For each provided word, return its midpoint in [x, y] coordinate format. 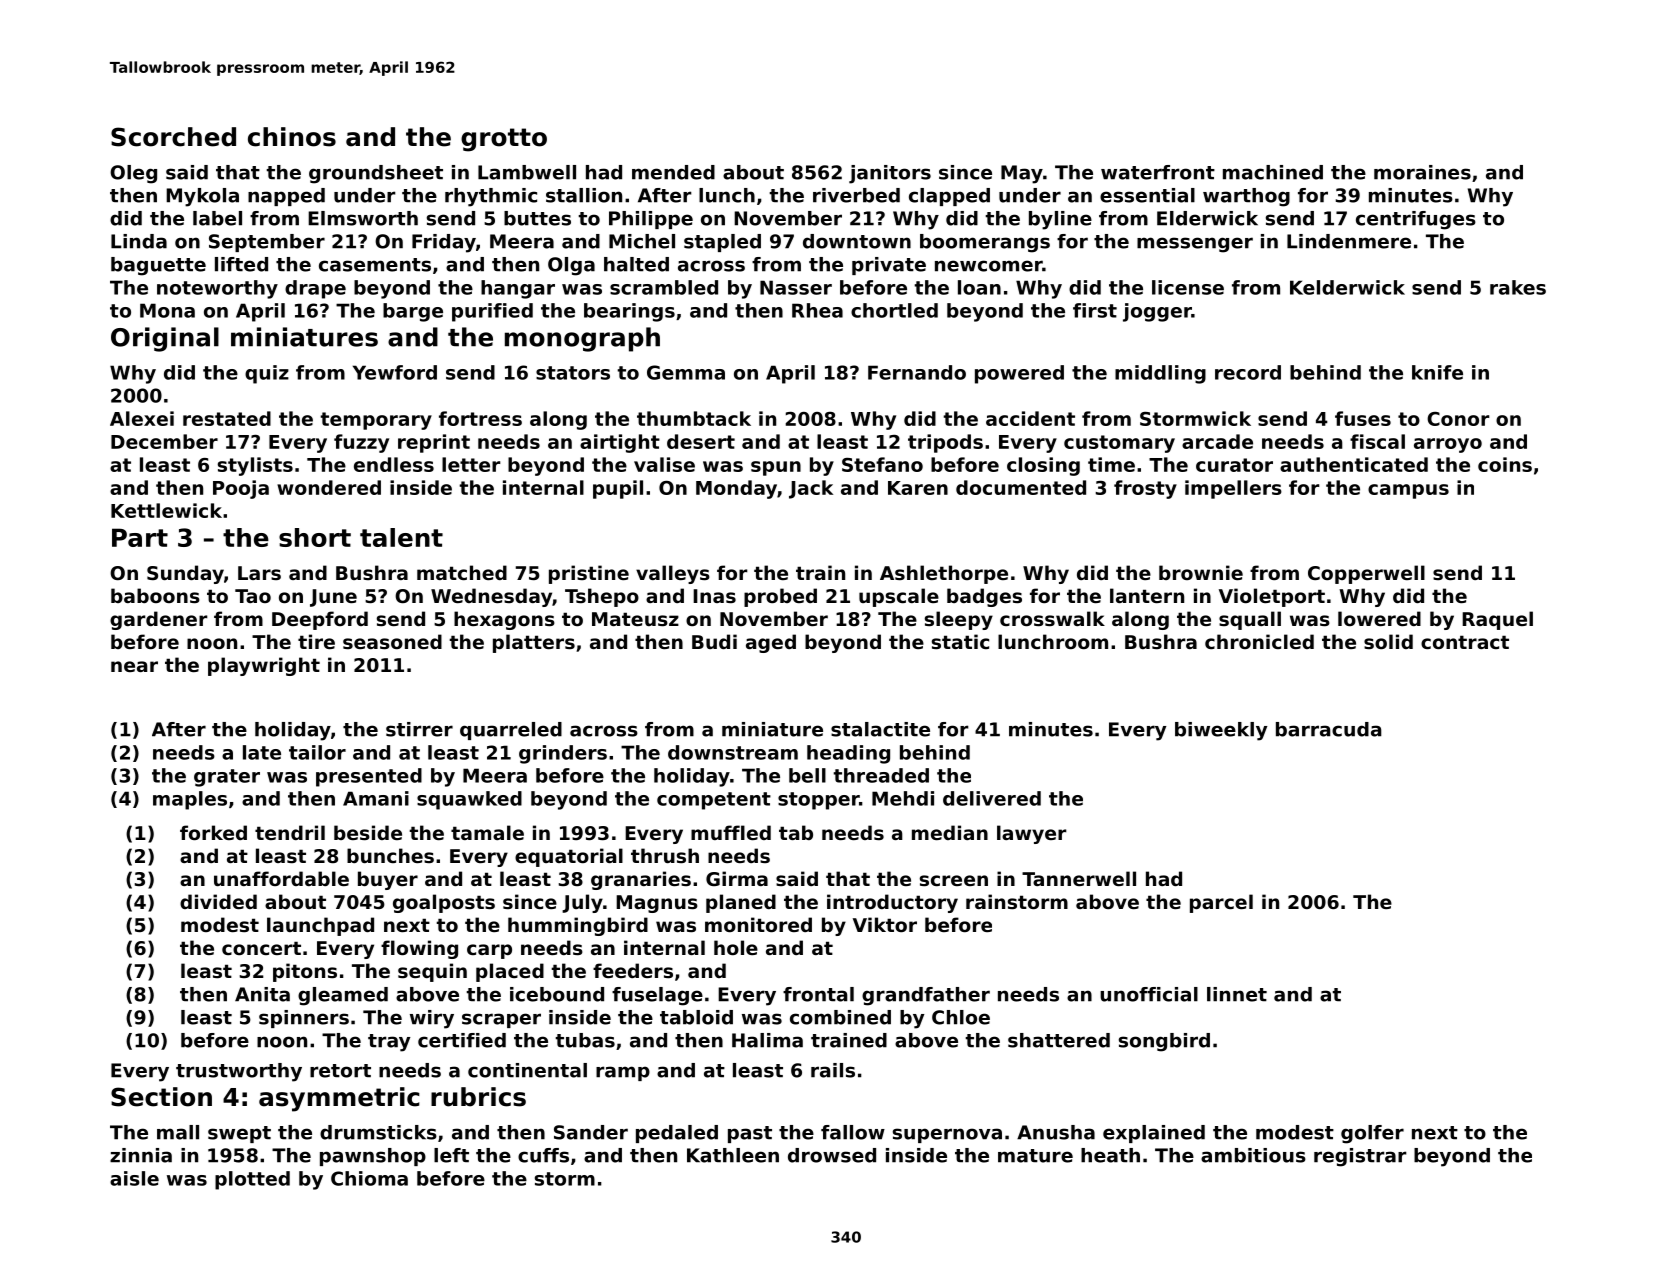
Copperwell [1366, 574]
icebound [557, 994]
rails [833, 1070]
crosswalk [1052, 619]
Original [165, 339]
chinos [292, 137]
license [1188, 287]
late [262, 752]
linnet [1237, 994]
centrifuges [1416, 220]
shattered [1059, 1040]
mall [178, 1132]
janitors [890, 174]
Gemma [686, 372]
